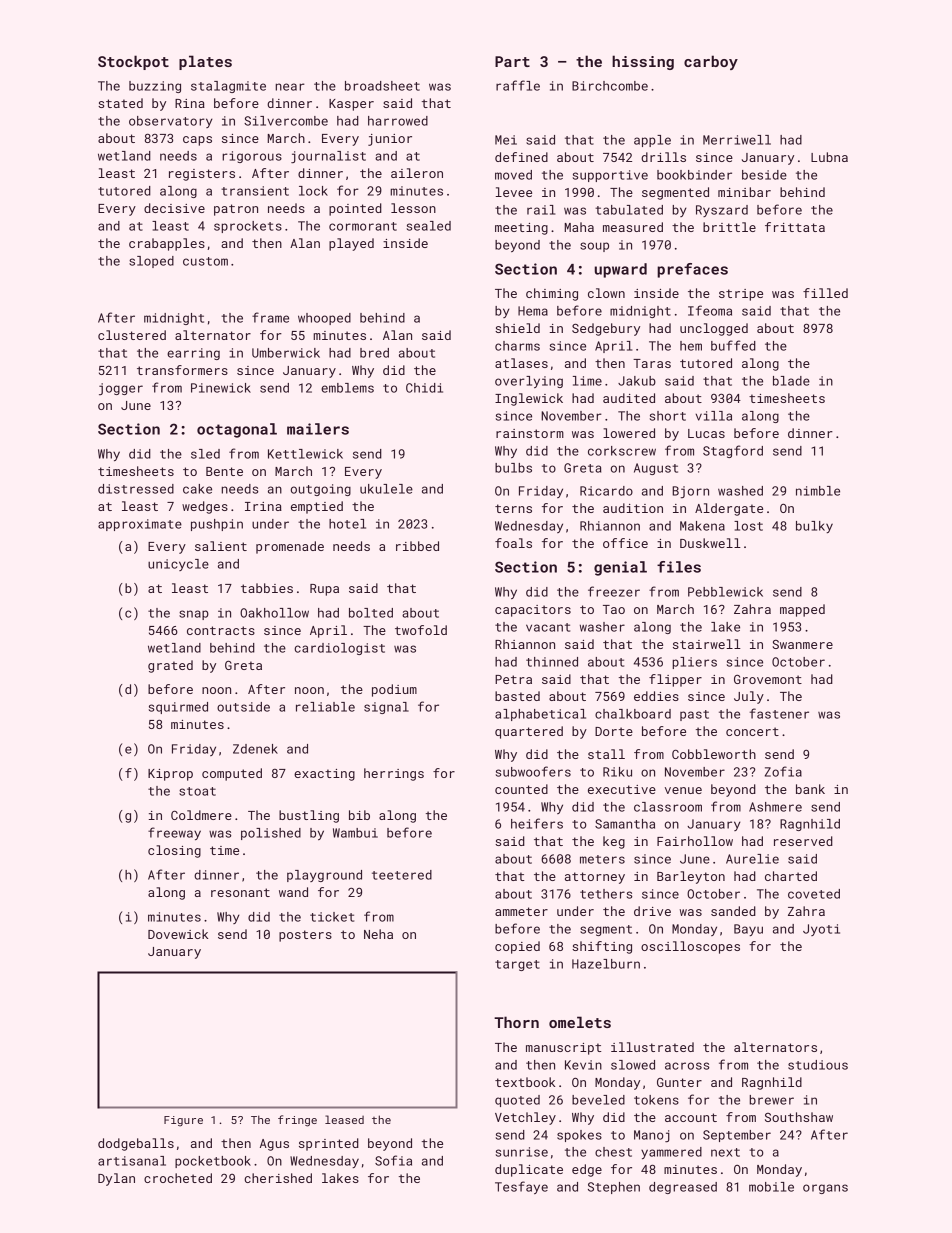 This document has width=952, height=1233. Describe the element at coordinates (116, 1179) in the document. I see `Dylan` at that location.
